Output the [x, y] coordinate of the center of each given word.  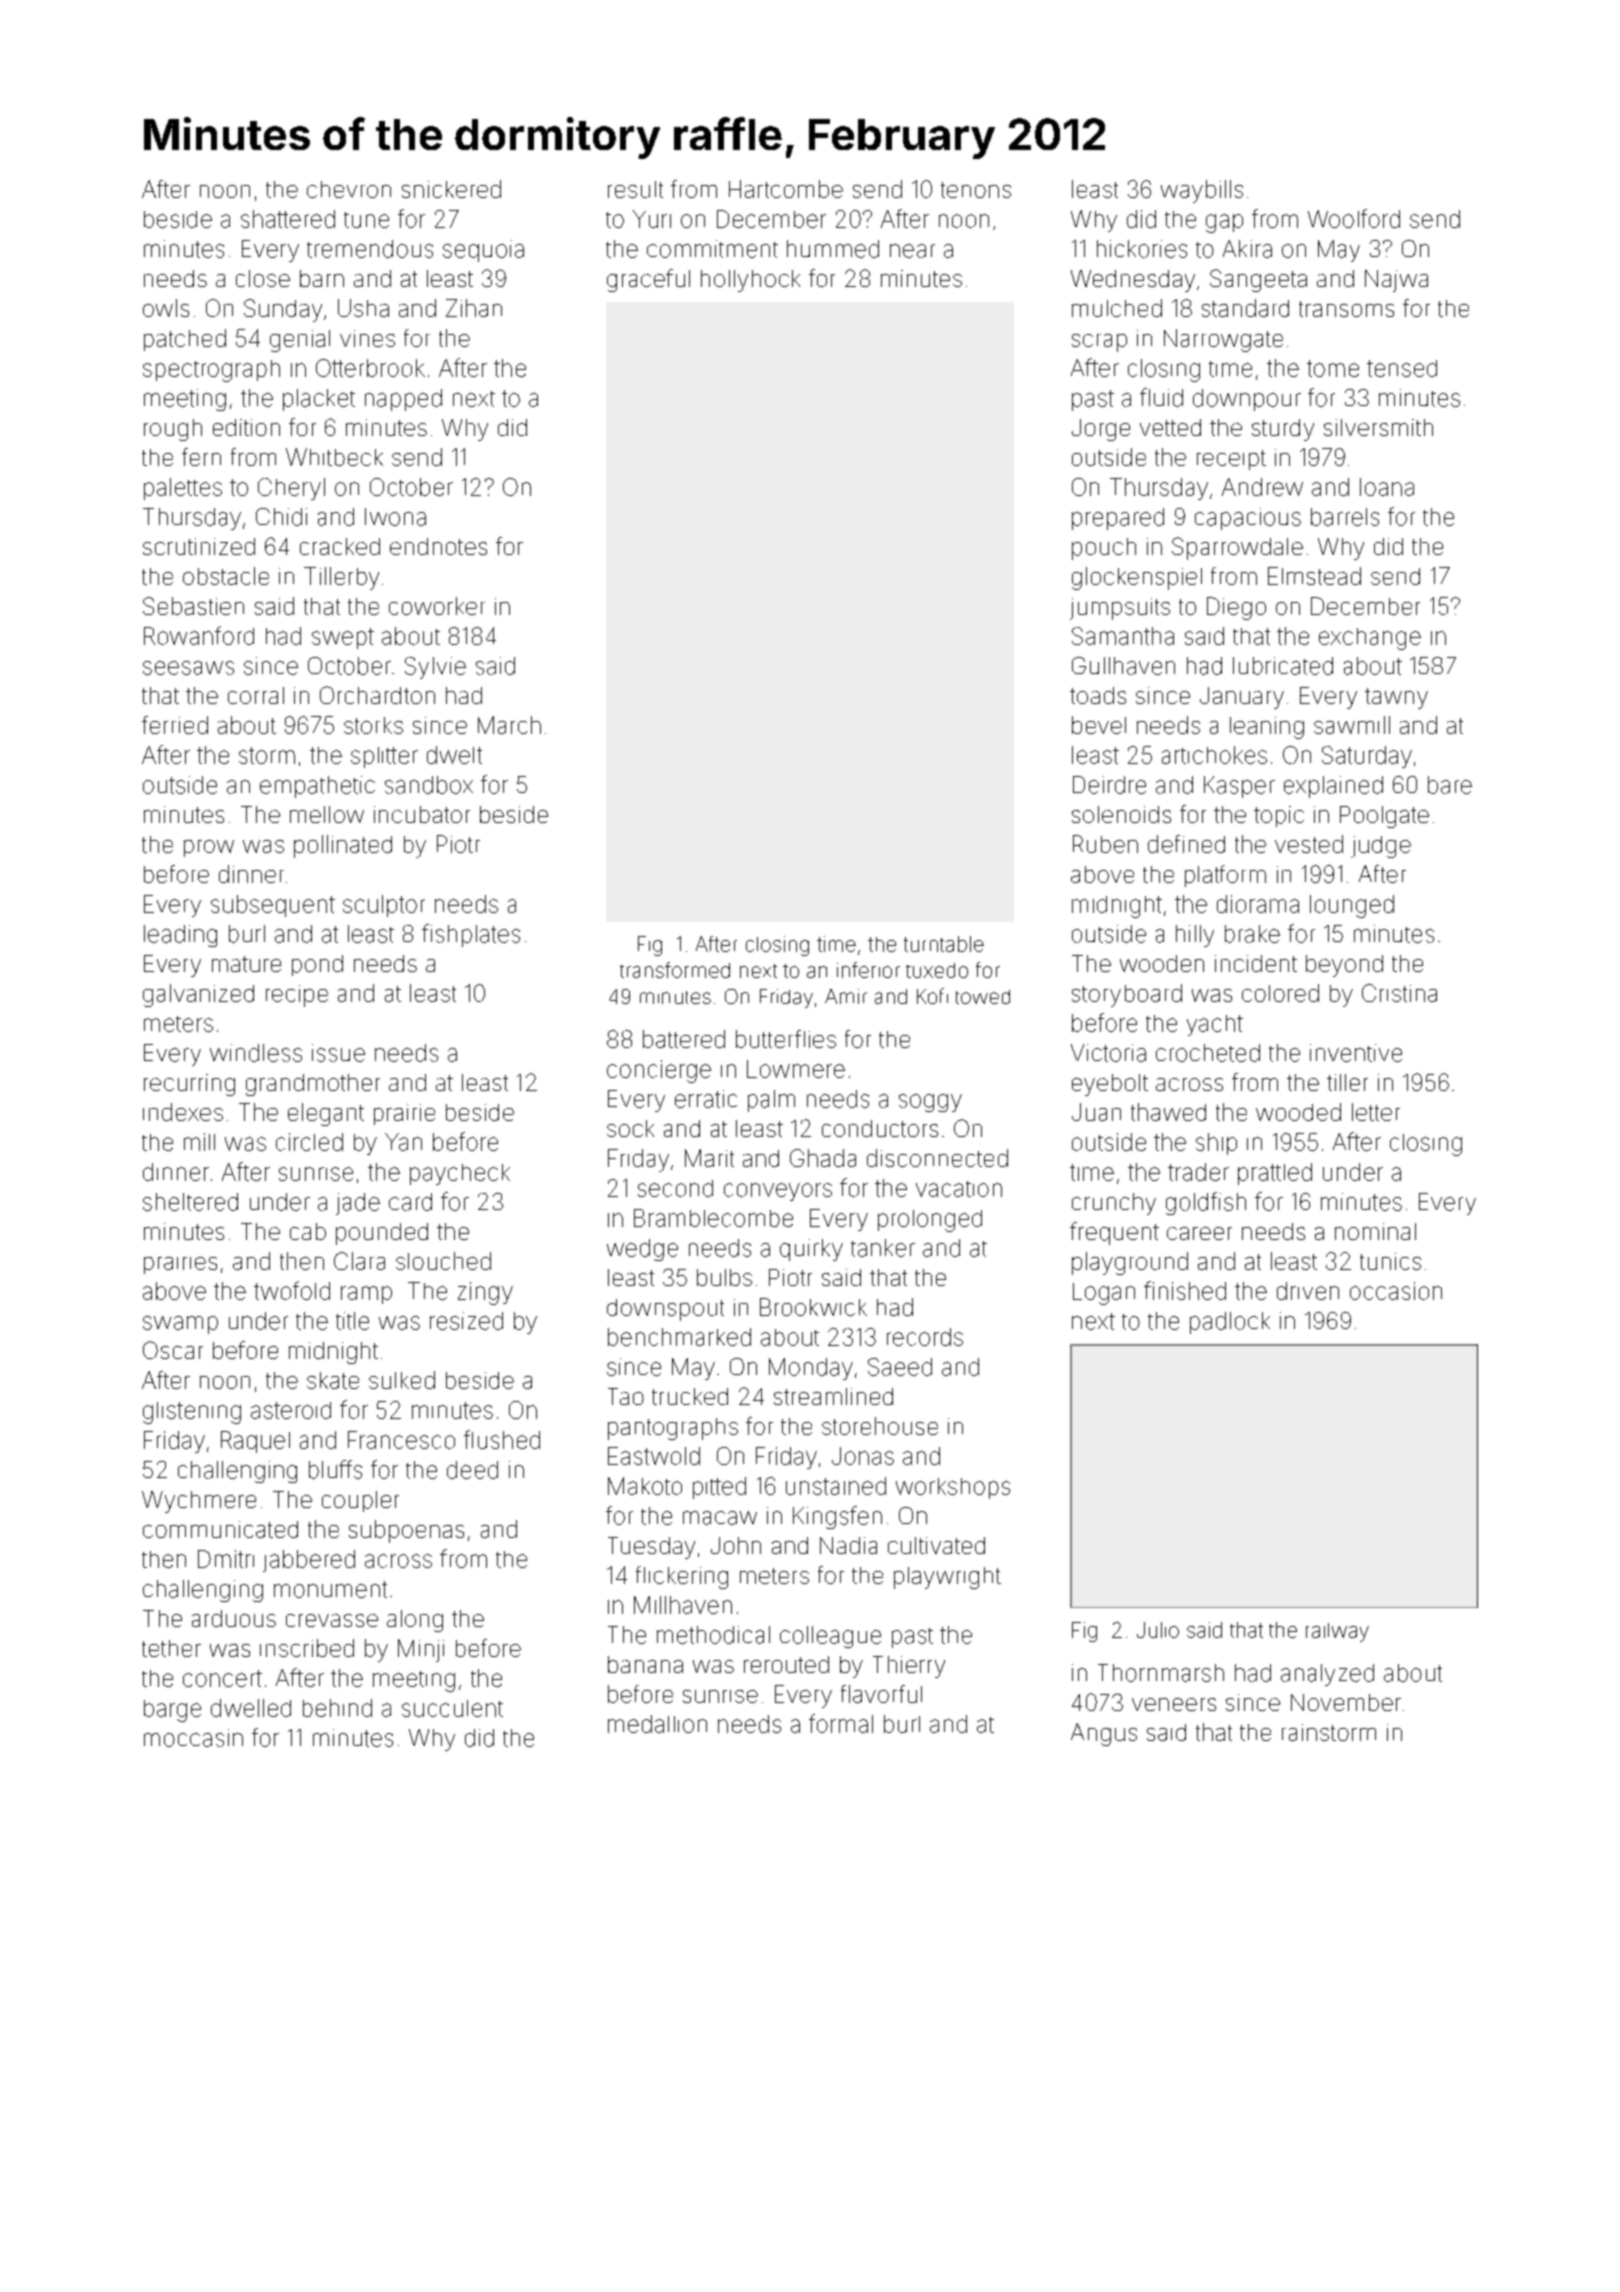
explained [1333, 787]
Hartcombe [786, 189]
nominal [1375, 1231]
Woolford [1354, 218]
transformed [675, 970]
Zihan [474, 308]
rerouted [786, 1664]
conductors [880, 1128]
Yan [403, 1142]
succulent [452, 1708]
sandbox [429, 785]
